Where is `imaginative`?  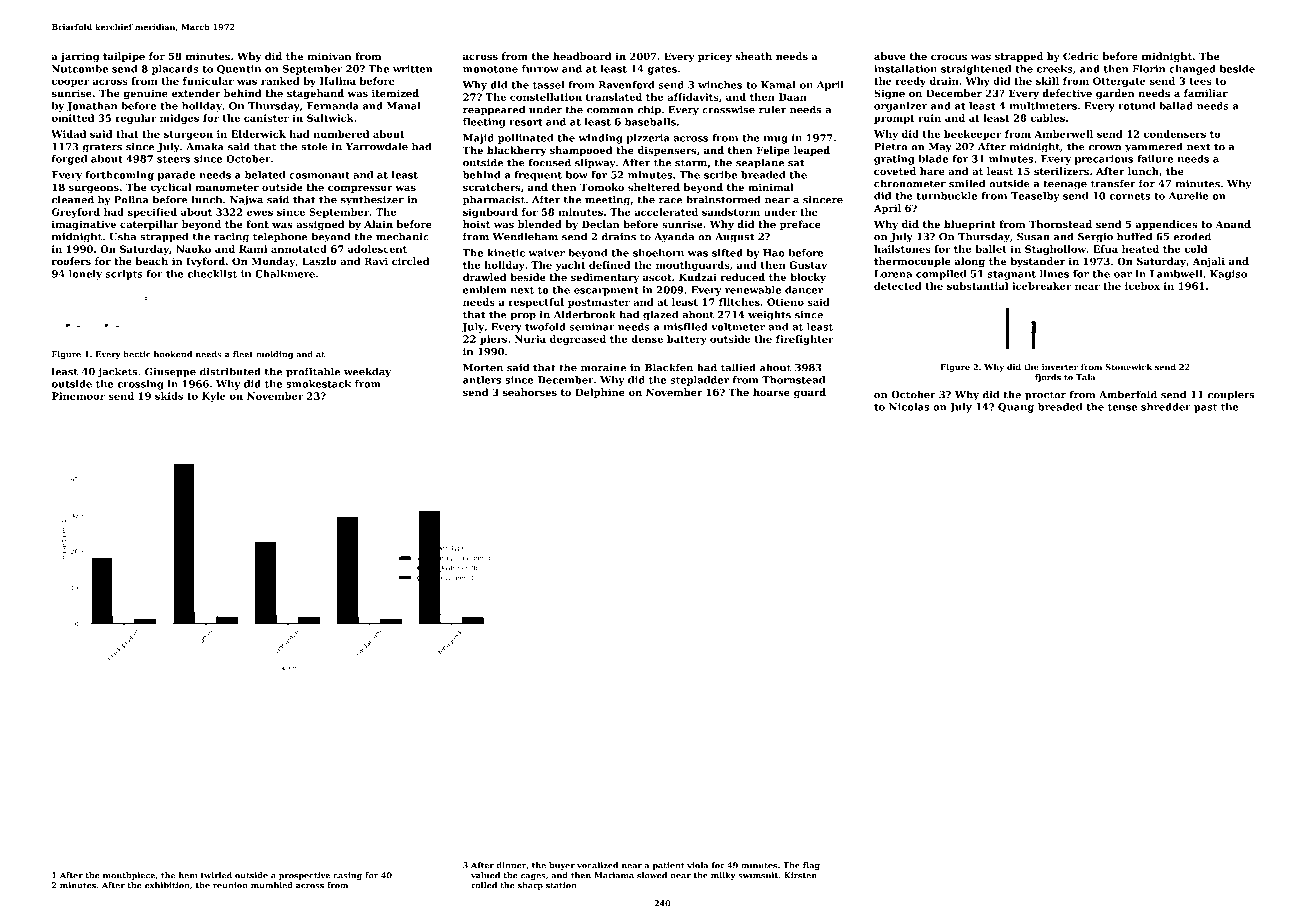
imaginative is located at coordinates (84, 225).
